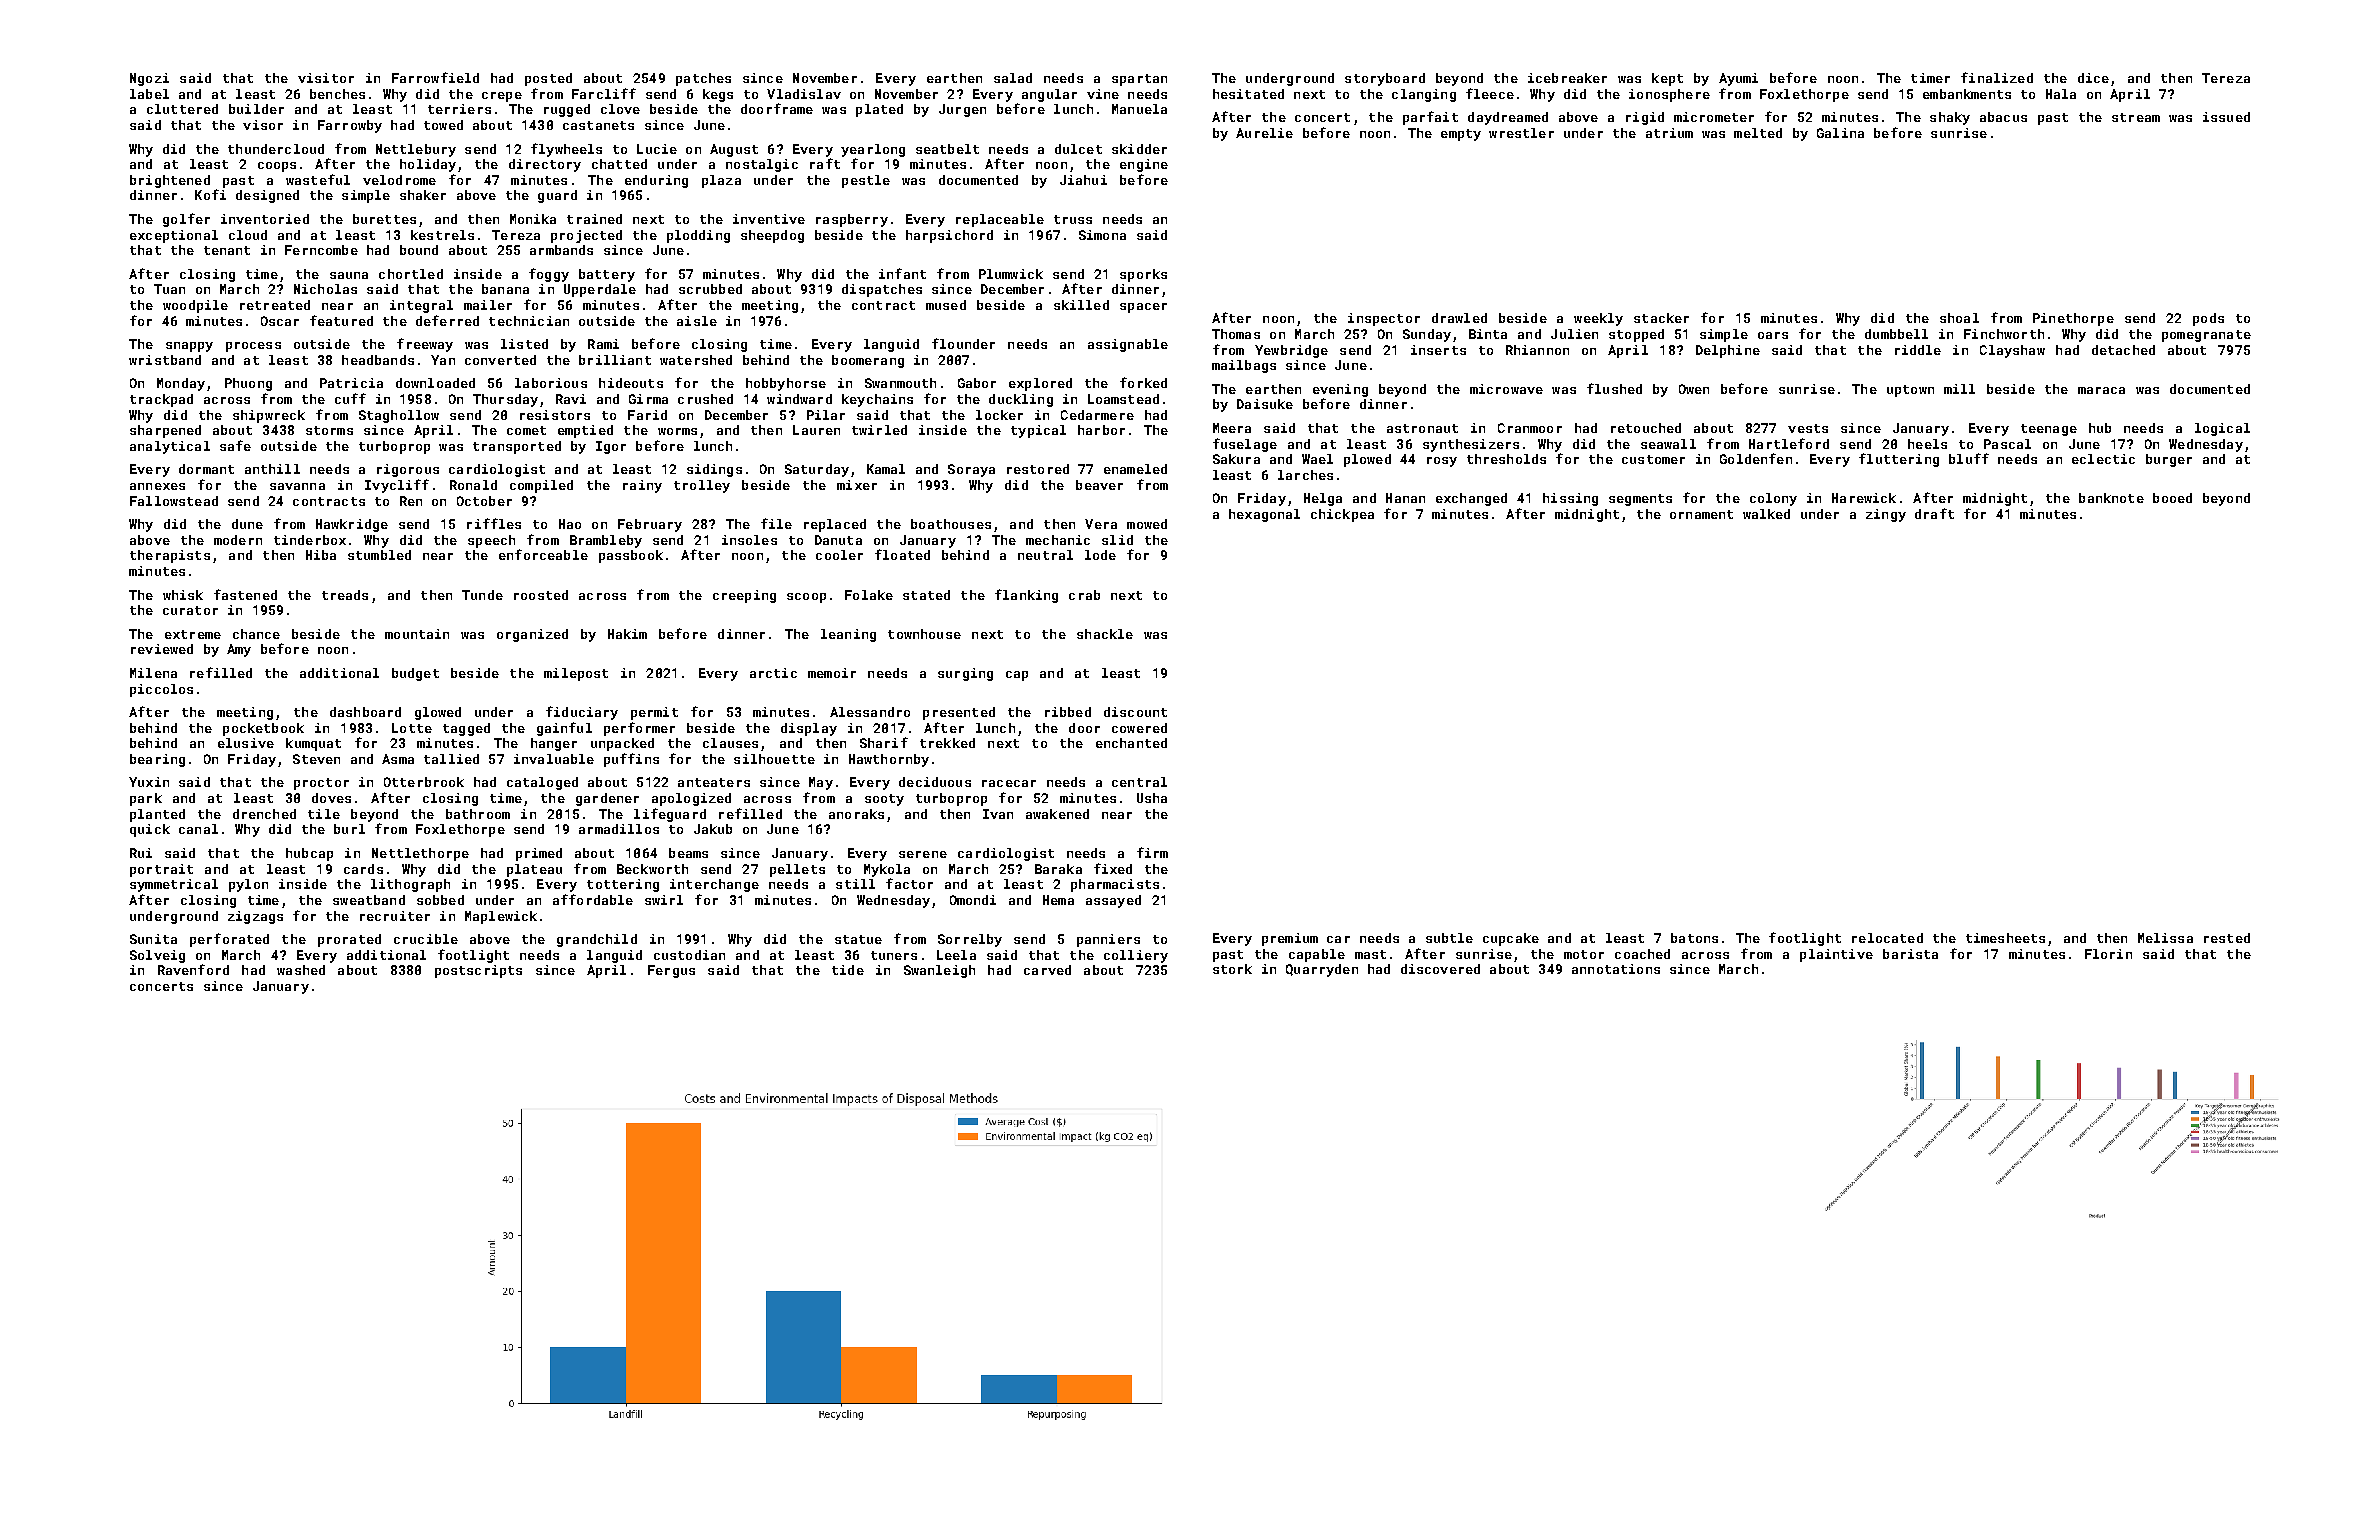 The height and width of the screenshot is (1540, 2380). I want to click on armadillos, so click(619, 829).
